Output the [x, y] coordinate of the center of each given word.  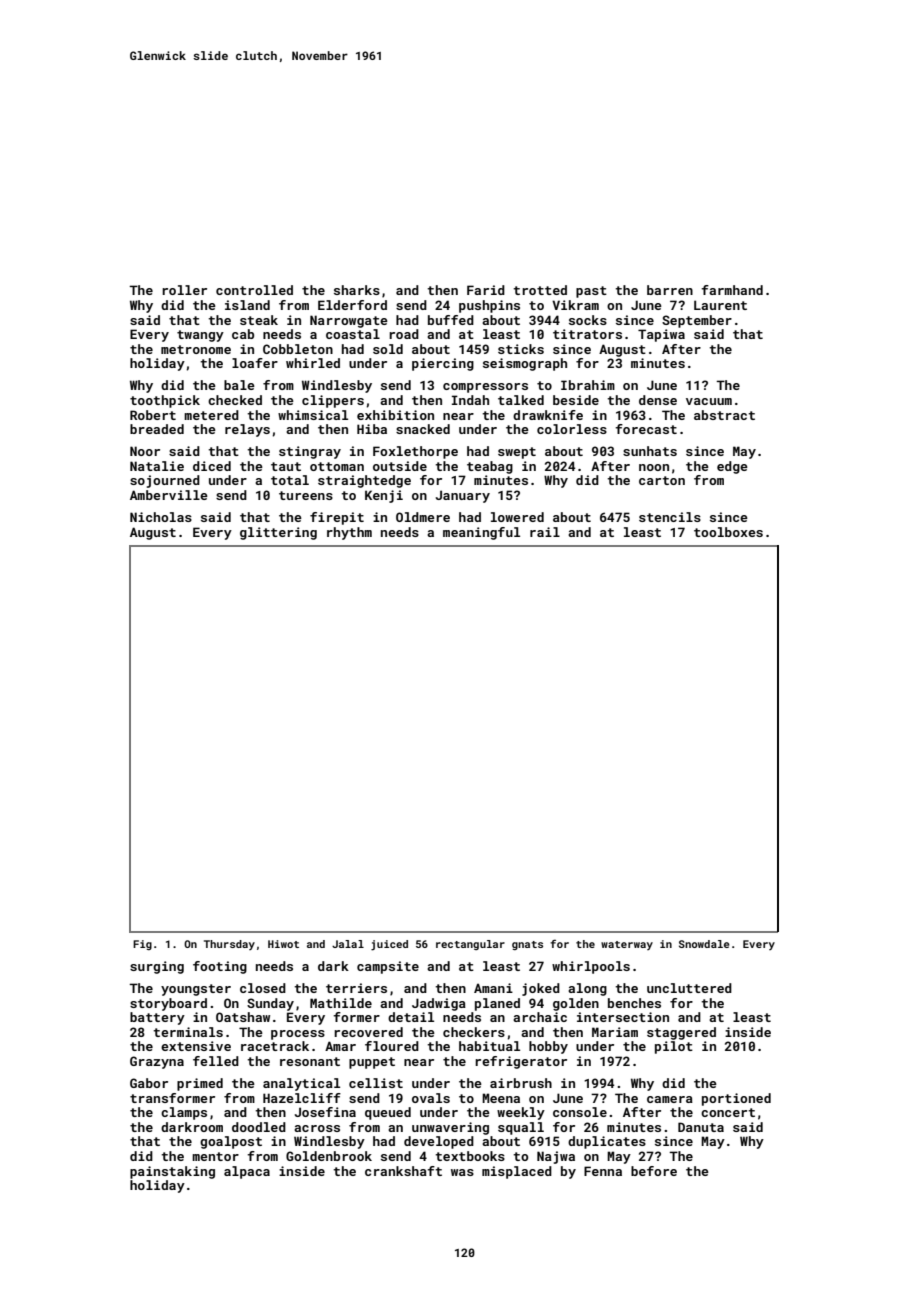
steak [259, 320]
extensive [196, 1046]
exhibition [395, 415]
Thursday [229, 945]
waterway [627, 945]
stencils [670, 517]
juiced [389, 945]
